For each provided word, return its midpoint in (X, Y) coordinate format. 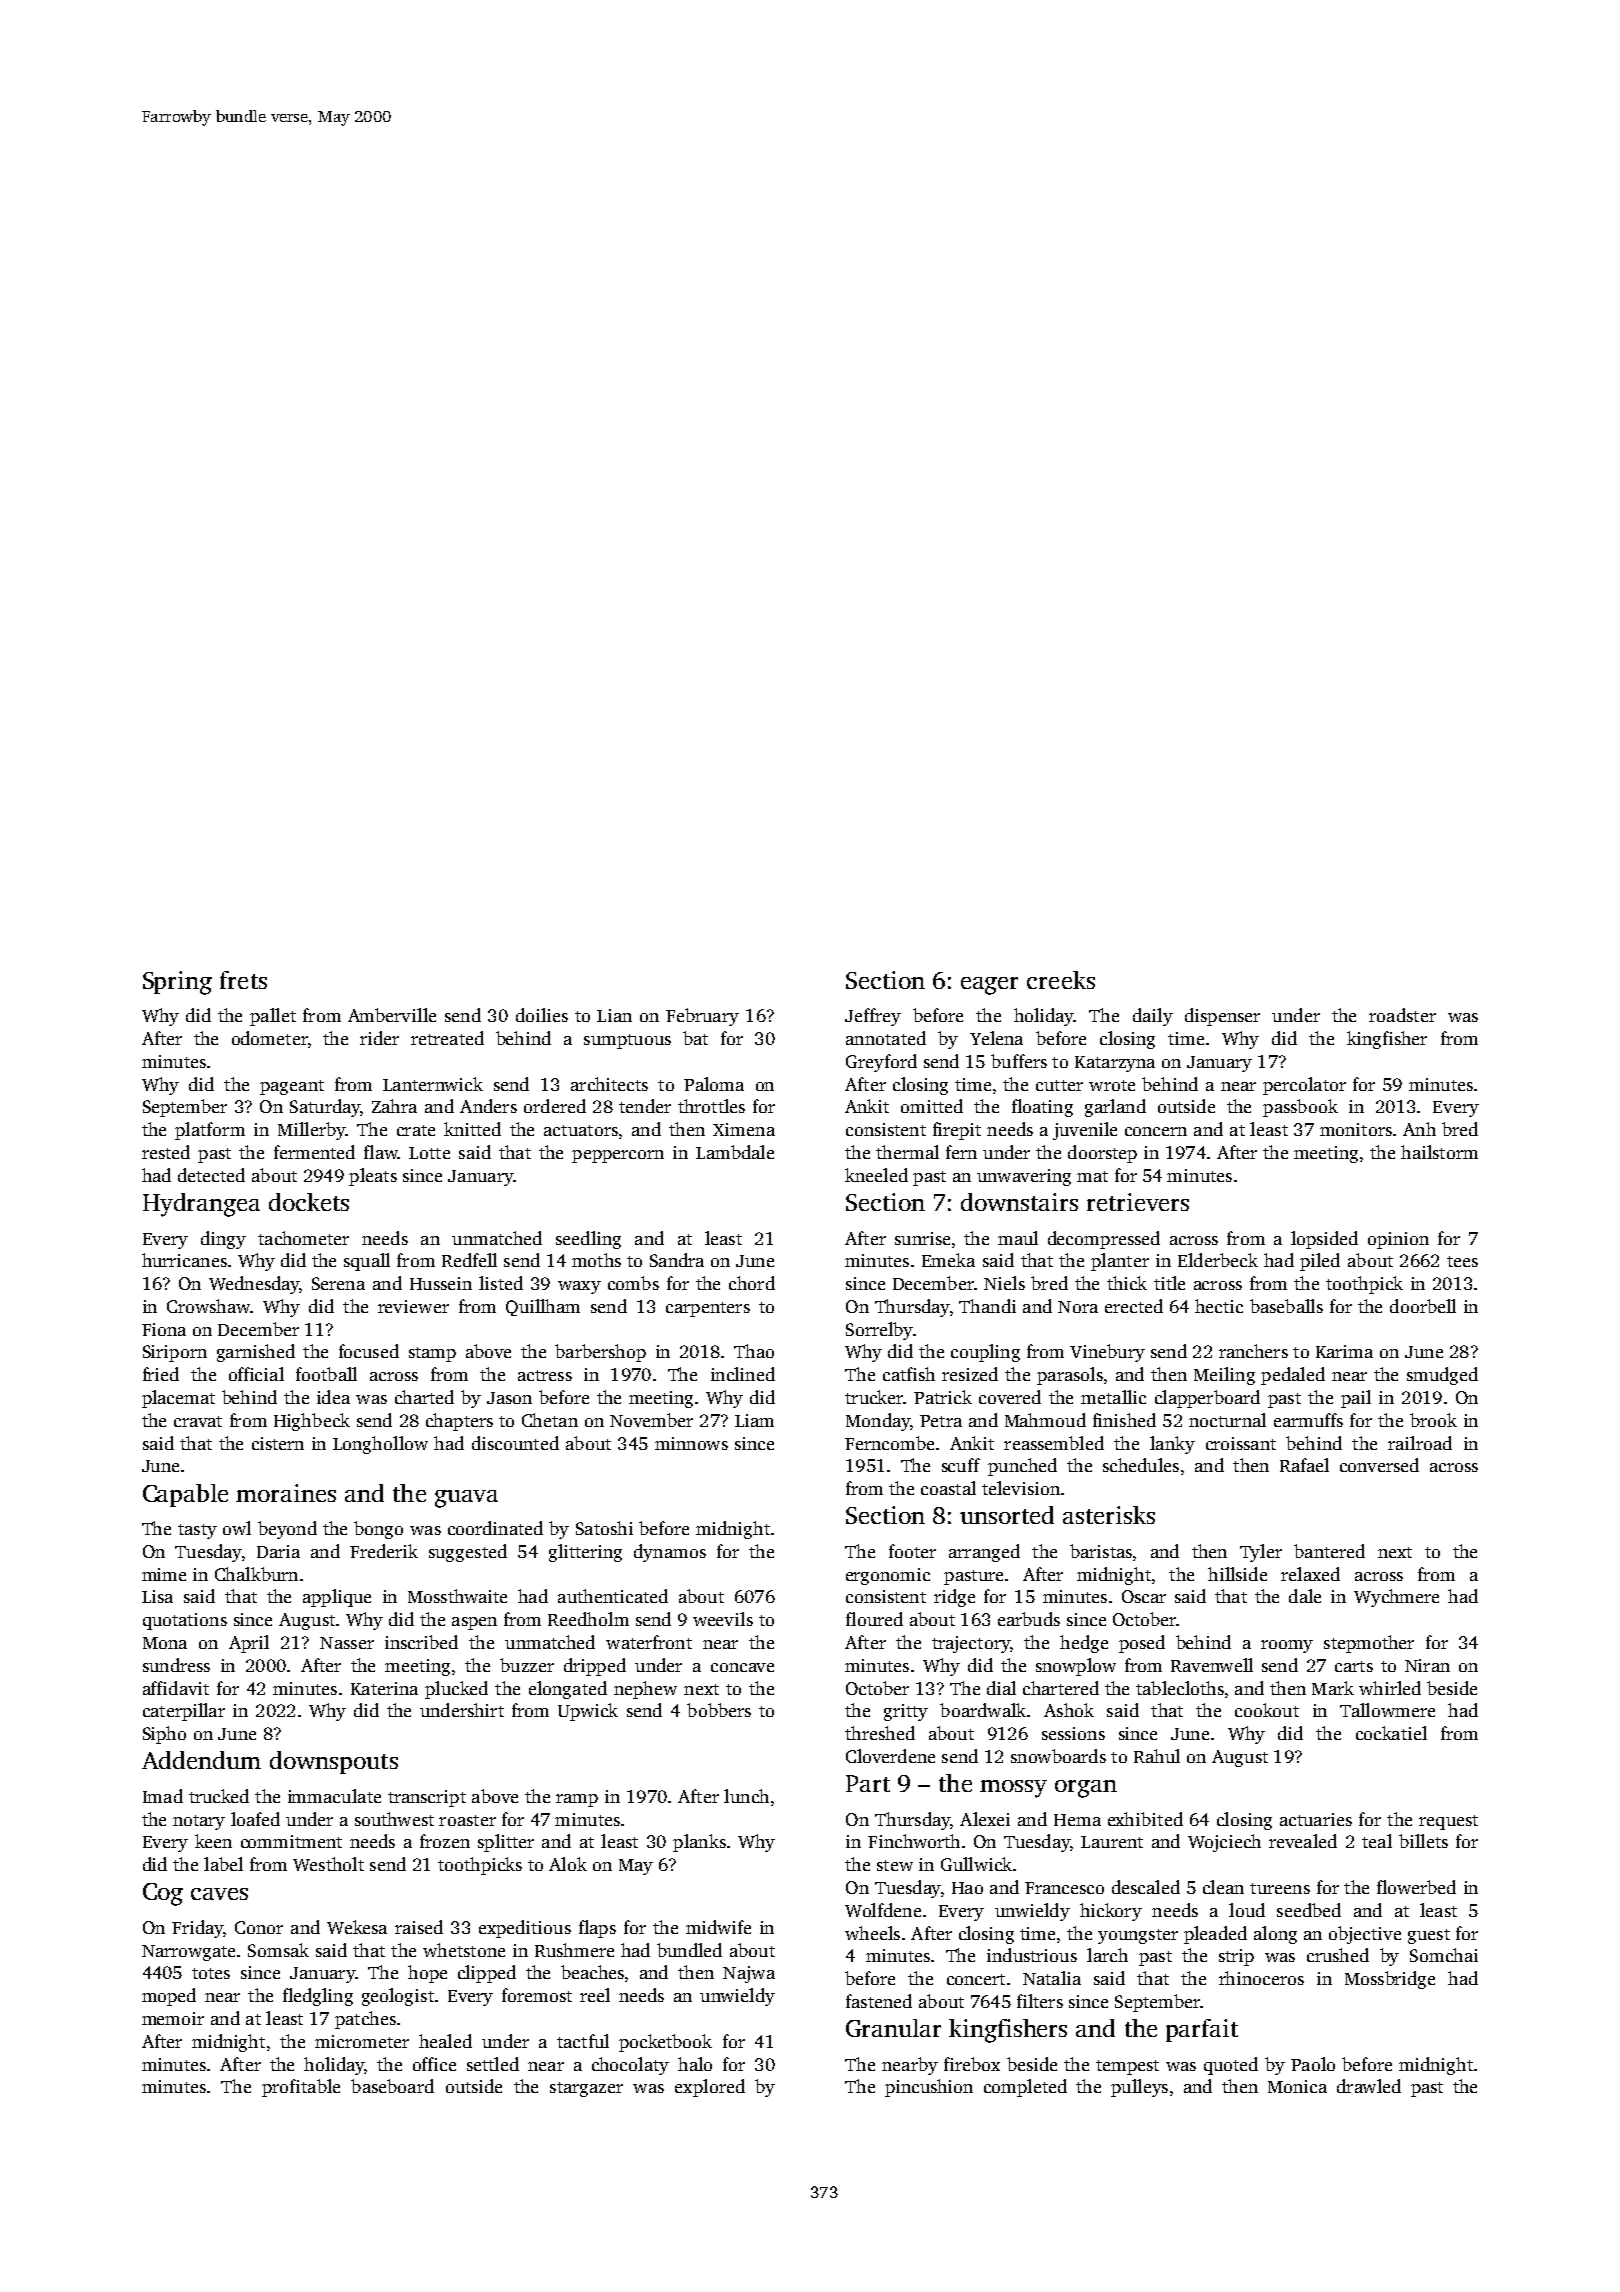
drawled (1369, 2086)
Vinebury (1107, 1353)
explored (710, 2088)
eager (989, 986)
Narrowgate (188, 1953)
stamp (432, 1354)
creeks (1061, 980)
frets (243, 980)
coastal (948, 1488)
